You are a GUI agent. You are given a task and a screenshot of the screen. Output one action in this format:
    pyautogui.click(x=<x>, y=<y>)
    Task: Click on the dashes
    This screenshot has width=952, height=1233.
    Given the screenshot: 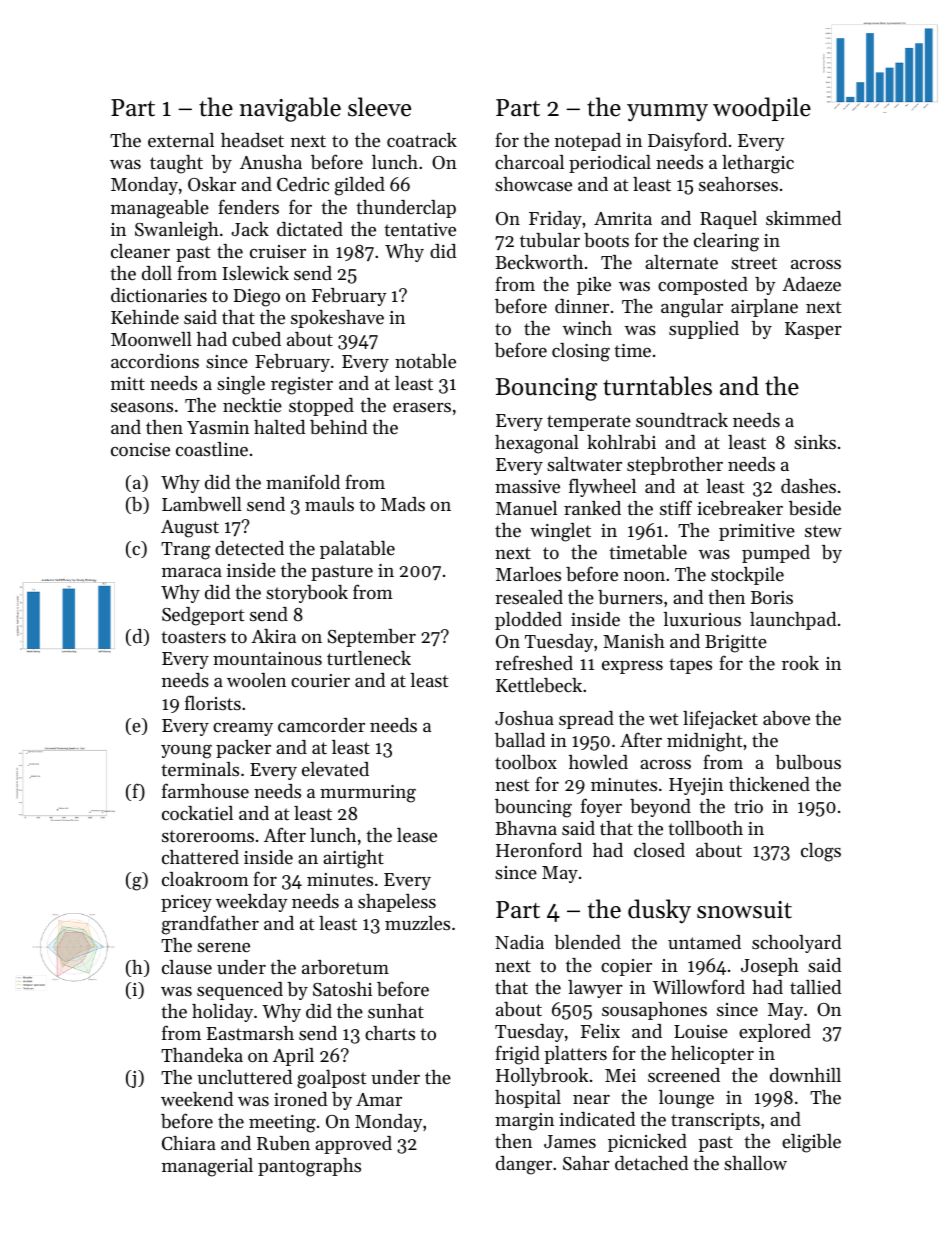 What is the action you would take?
    pyautogui.click(x=808, y=486)
